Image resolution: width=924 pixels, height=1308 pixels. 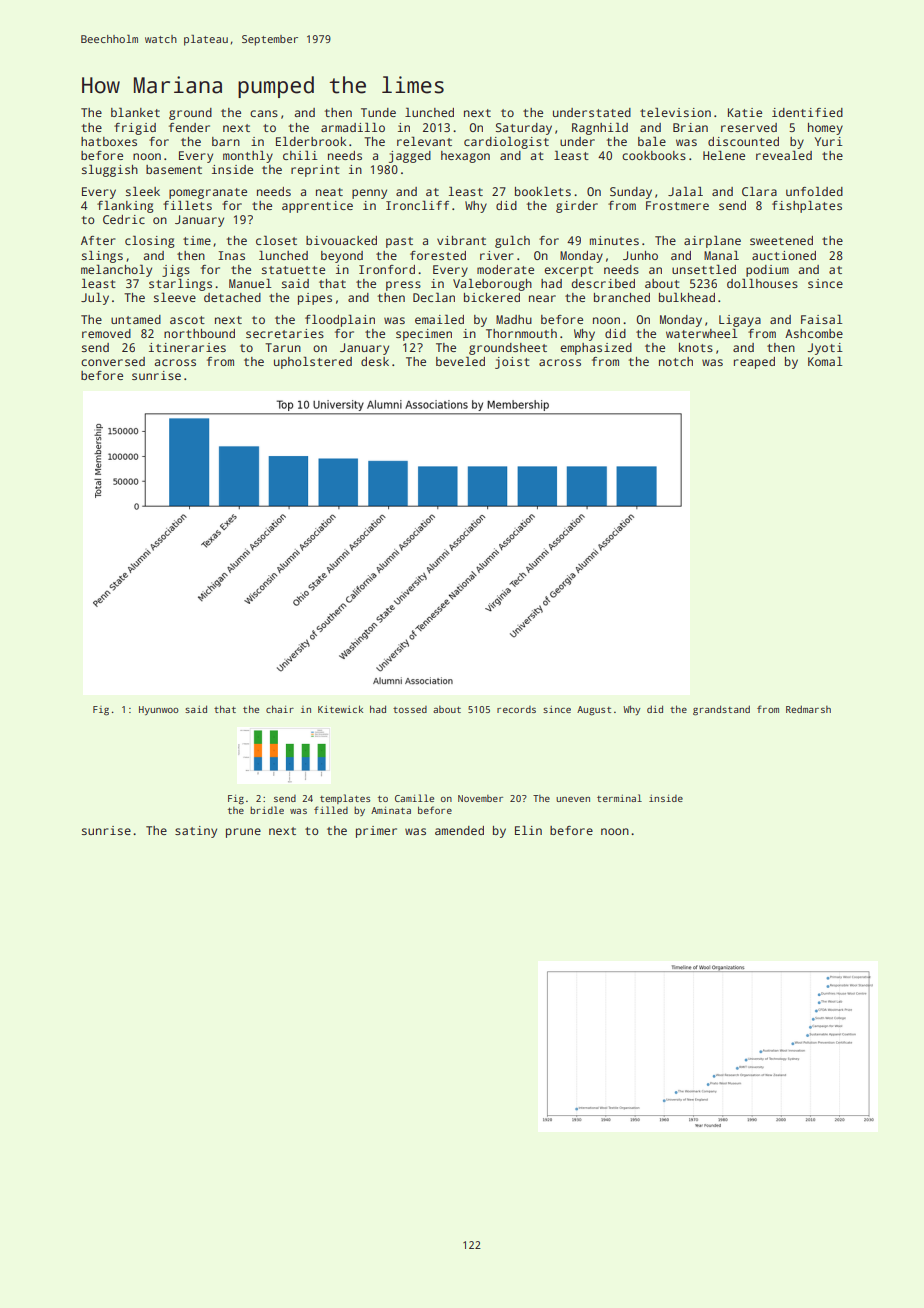 What do you see at coordinates (492, 284) in the screenshot?
I see `Valeborough` at bounding box center [492, 284].
